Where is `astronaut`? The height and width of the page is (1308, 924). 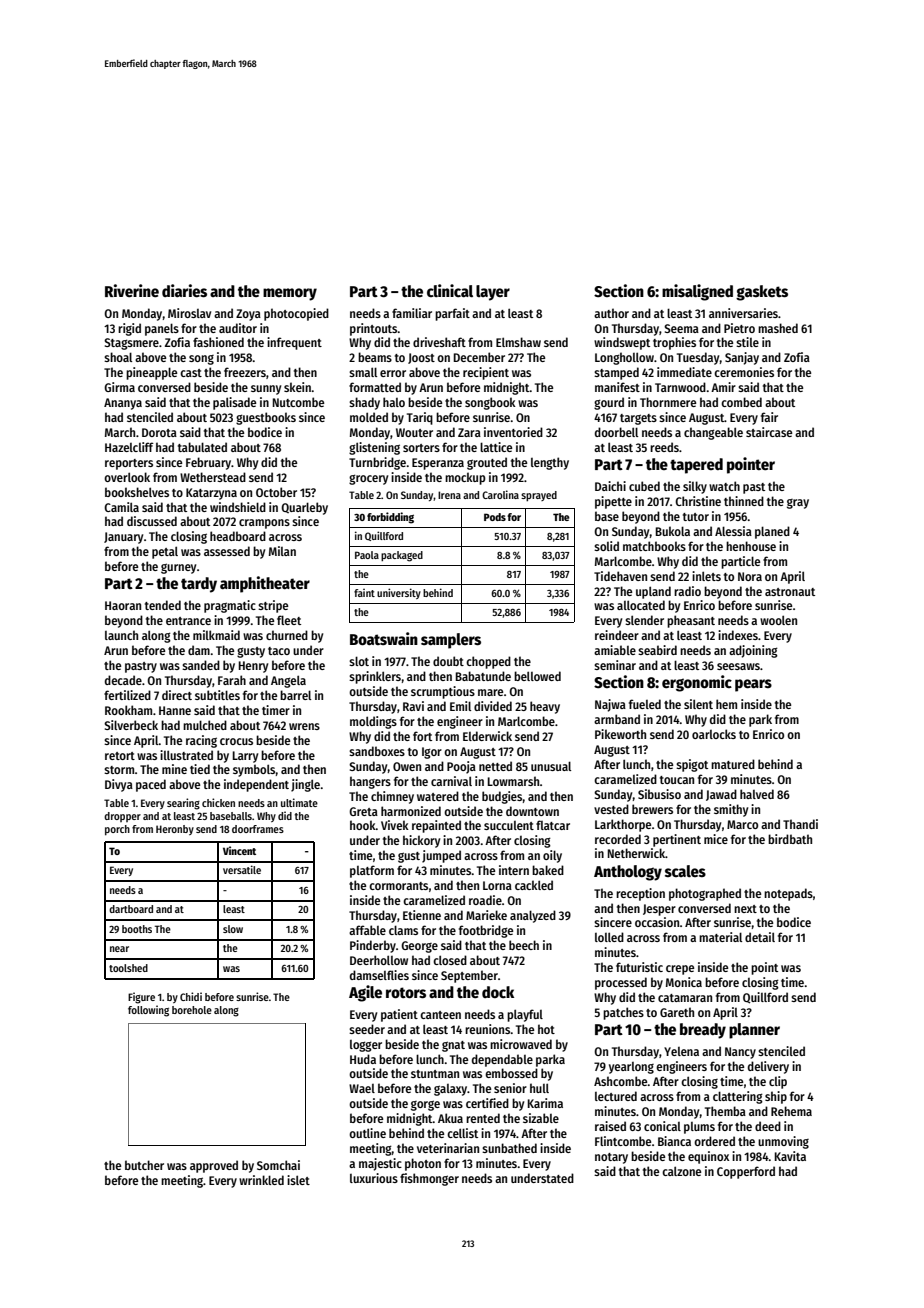 astronaut is located at coordinates (790, 592).
